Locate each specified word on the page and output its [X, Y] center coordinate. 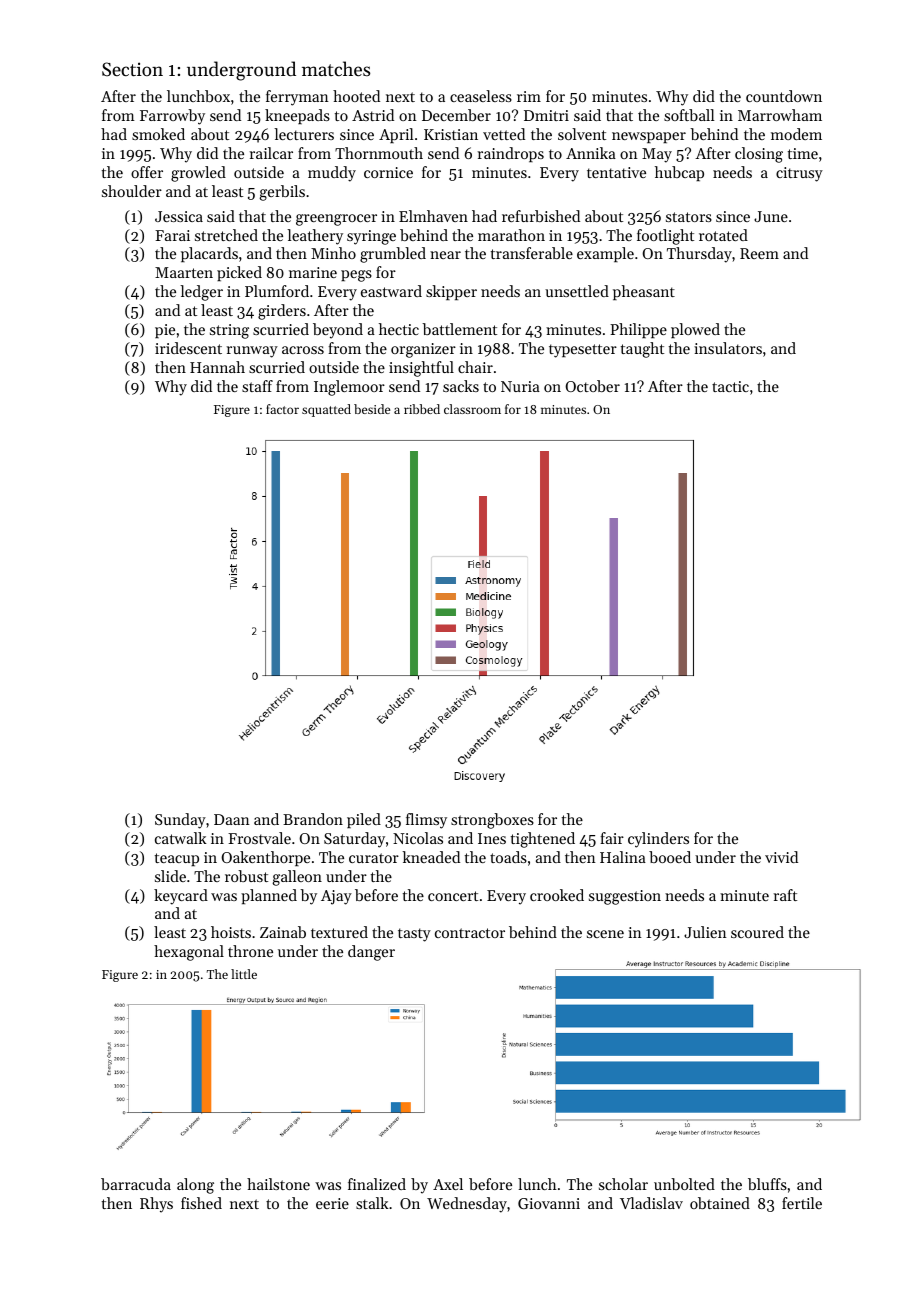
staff [257, 386]
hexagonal [189, 953]
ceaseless [481, 96]
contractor [470, 933]
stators [689, 217]
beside [372, 409]
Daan [232, 819]
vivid [781, 857]
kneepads [297, 116]
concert [453, 896]
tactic [730, 386]
